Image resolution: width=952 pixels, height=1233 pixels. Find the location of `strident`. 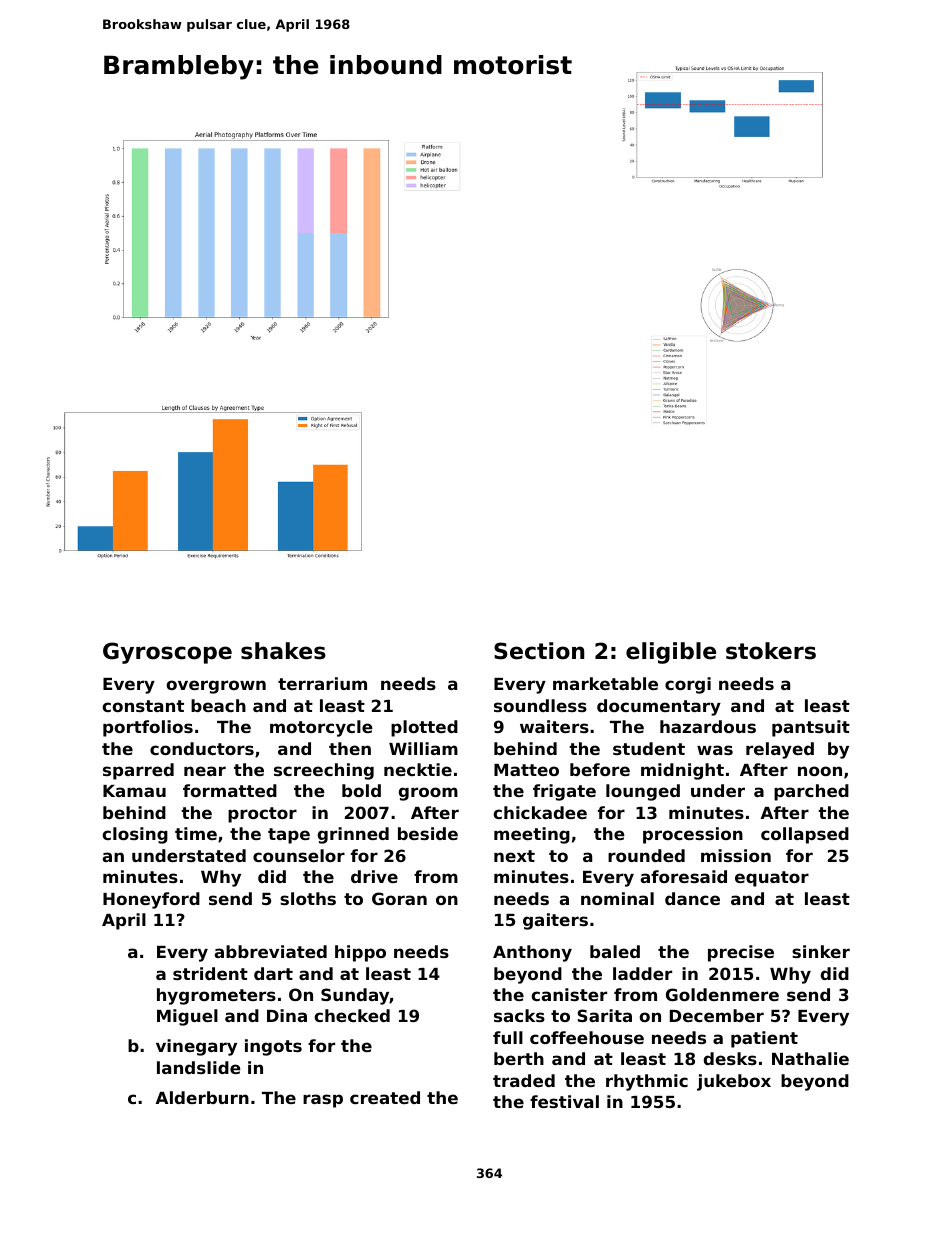

strident is located at coordinates (210, 973).
